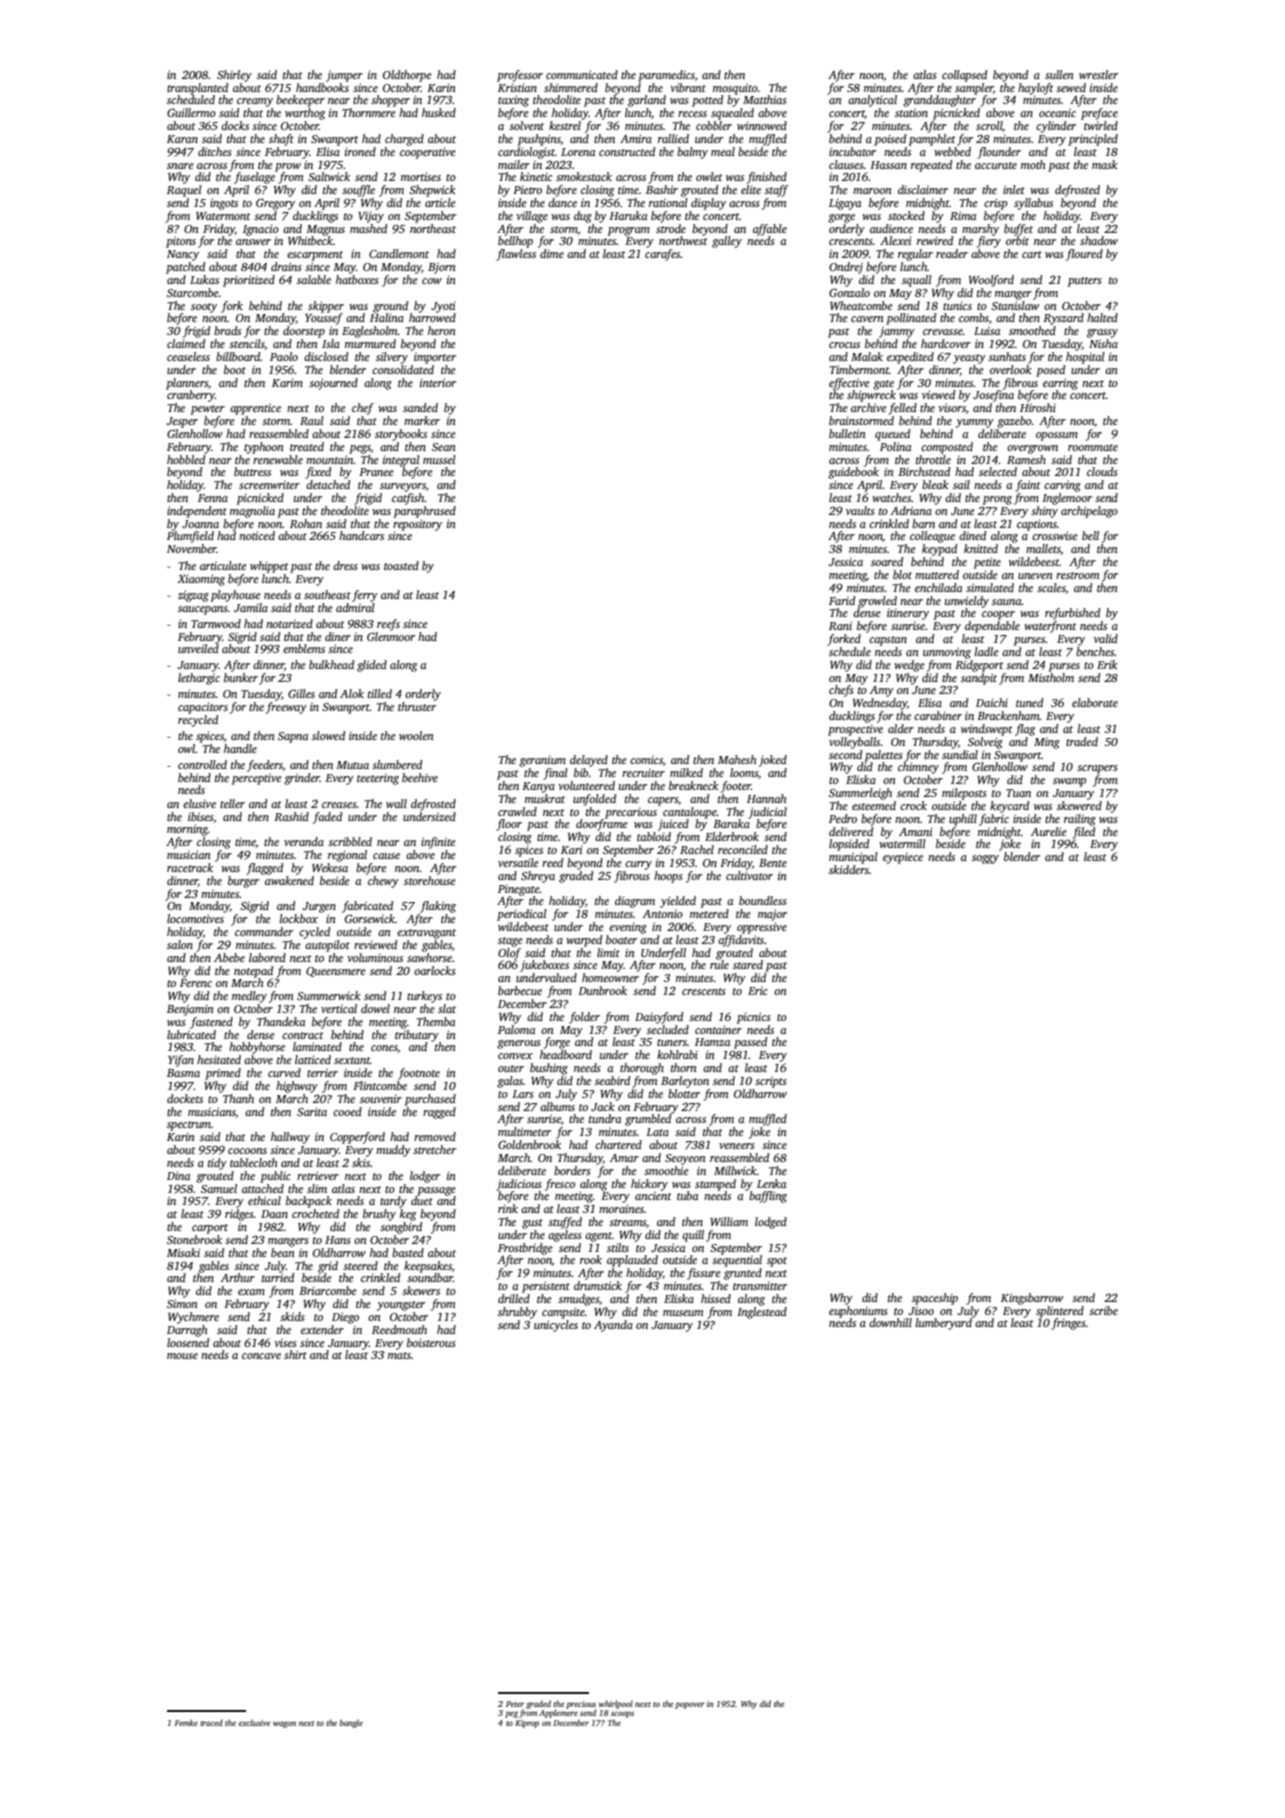 This screenshot has width=1285, height=1818. I want to click on prow, so click(288, 167).
